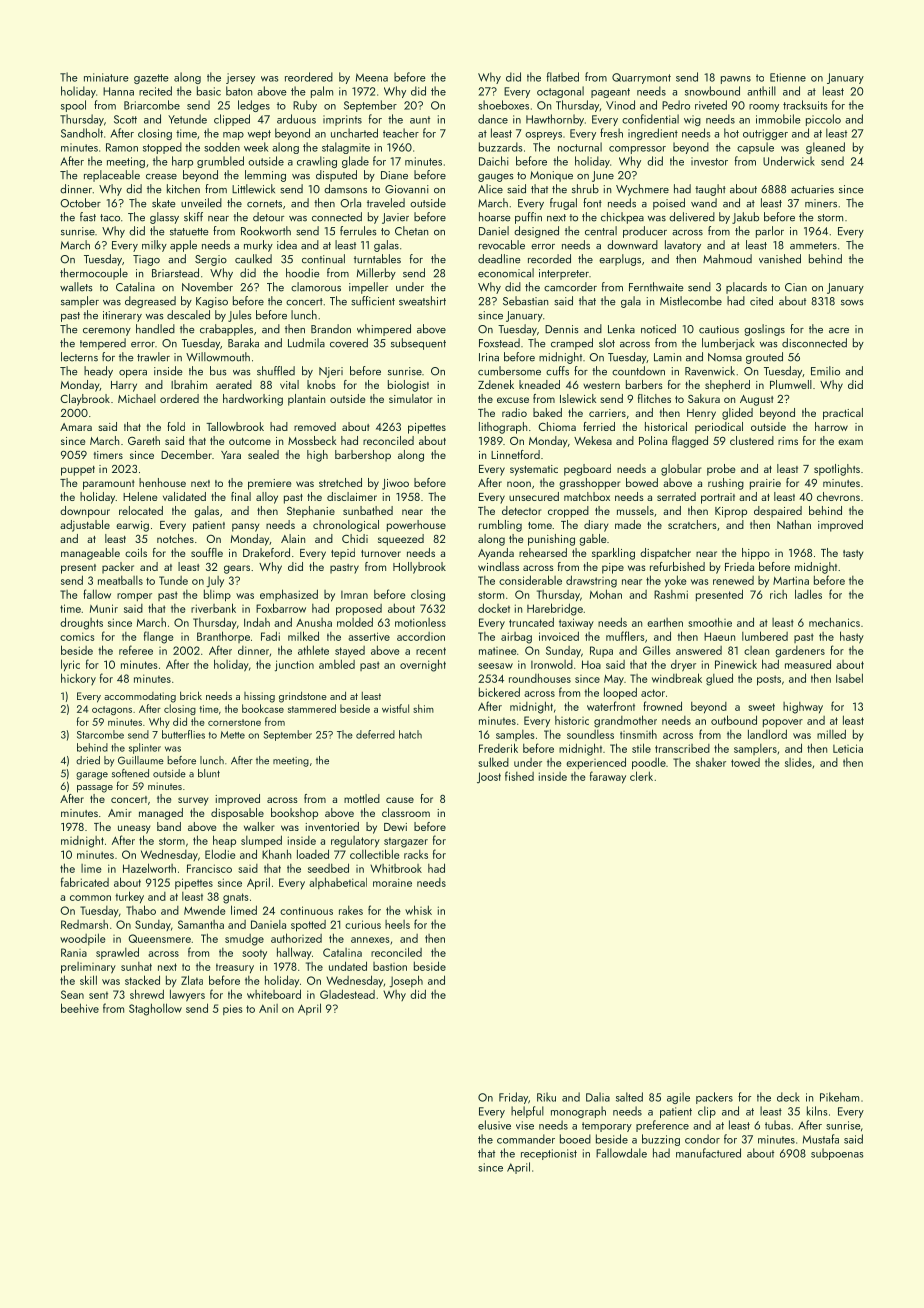 The image size is (924, 1308). I want to click on Joseph, so click(406, 981).
